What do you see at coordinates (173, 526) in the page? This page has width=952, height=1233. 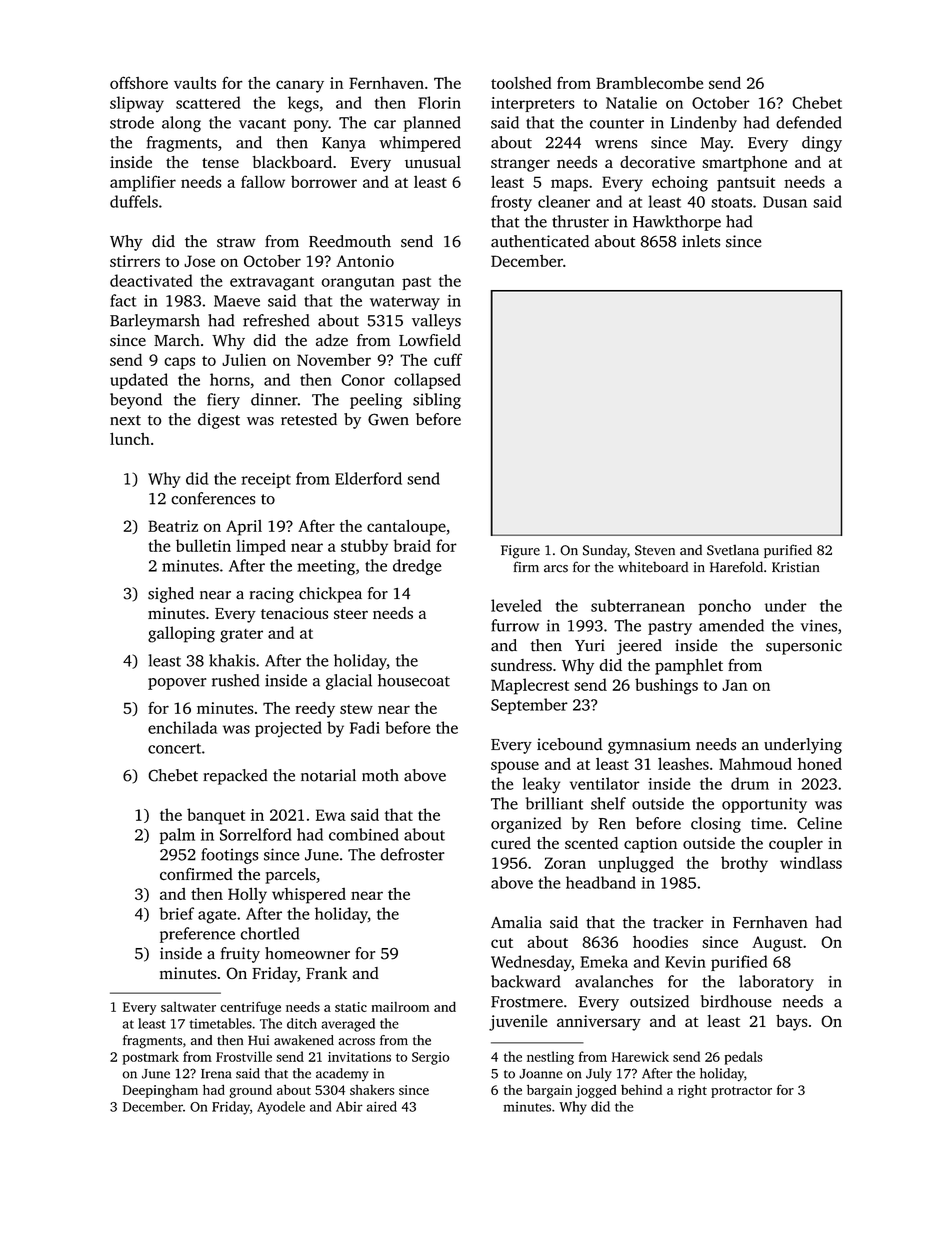 I see `Beatriz` at bounding box center [173, 526].
